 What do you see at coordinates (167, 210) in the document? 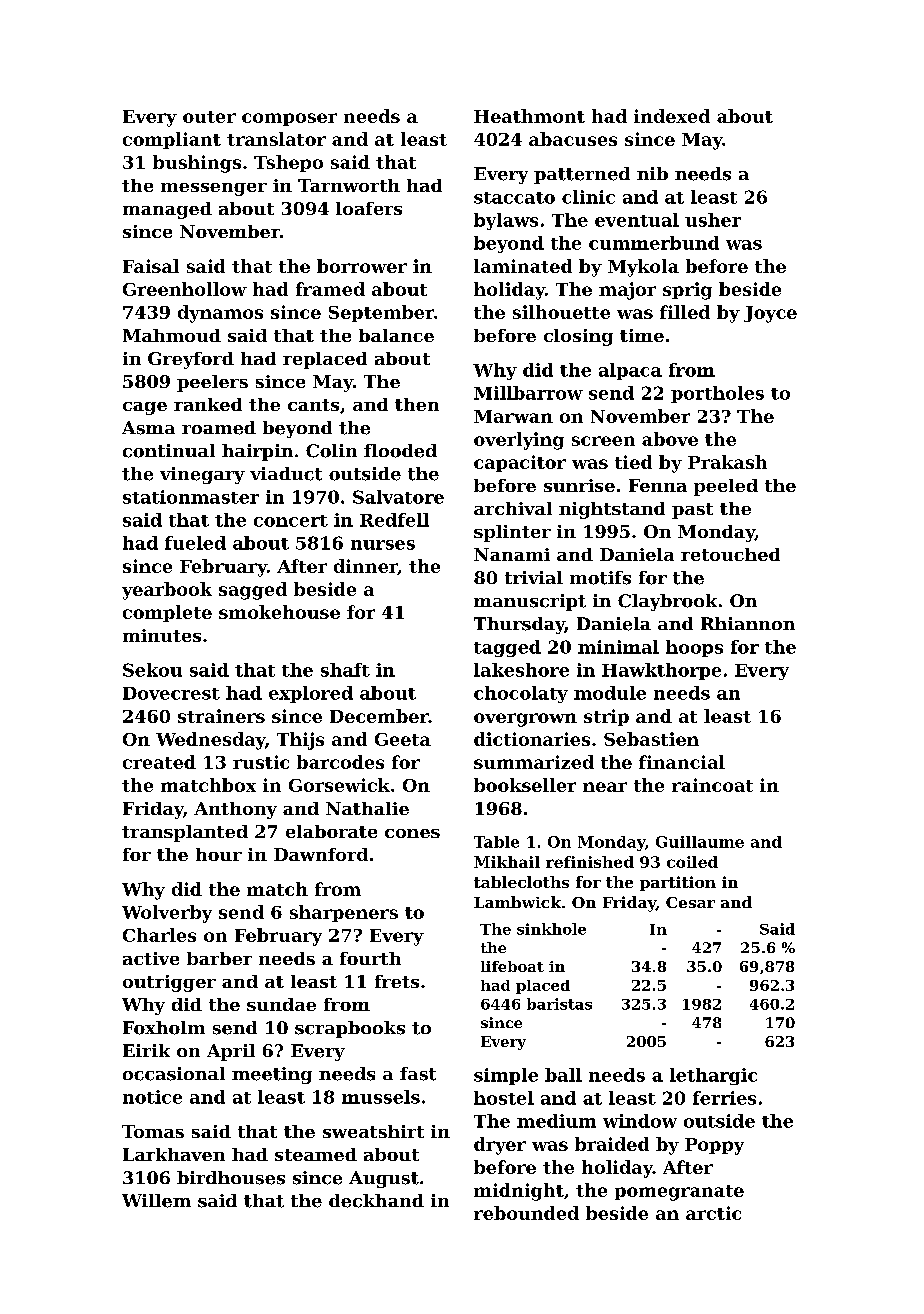
I see `managed` at bounding box center [167, 210].
